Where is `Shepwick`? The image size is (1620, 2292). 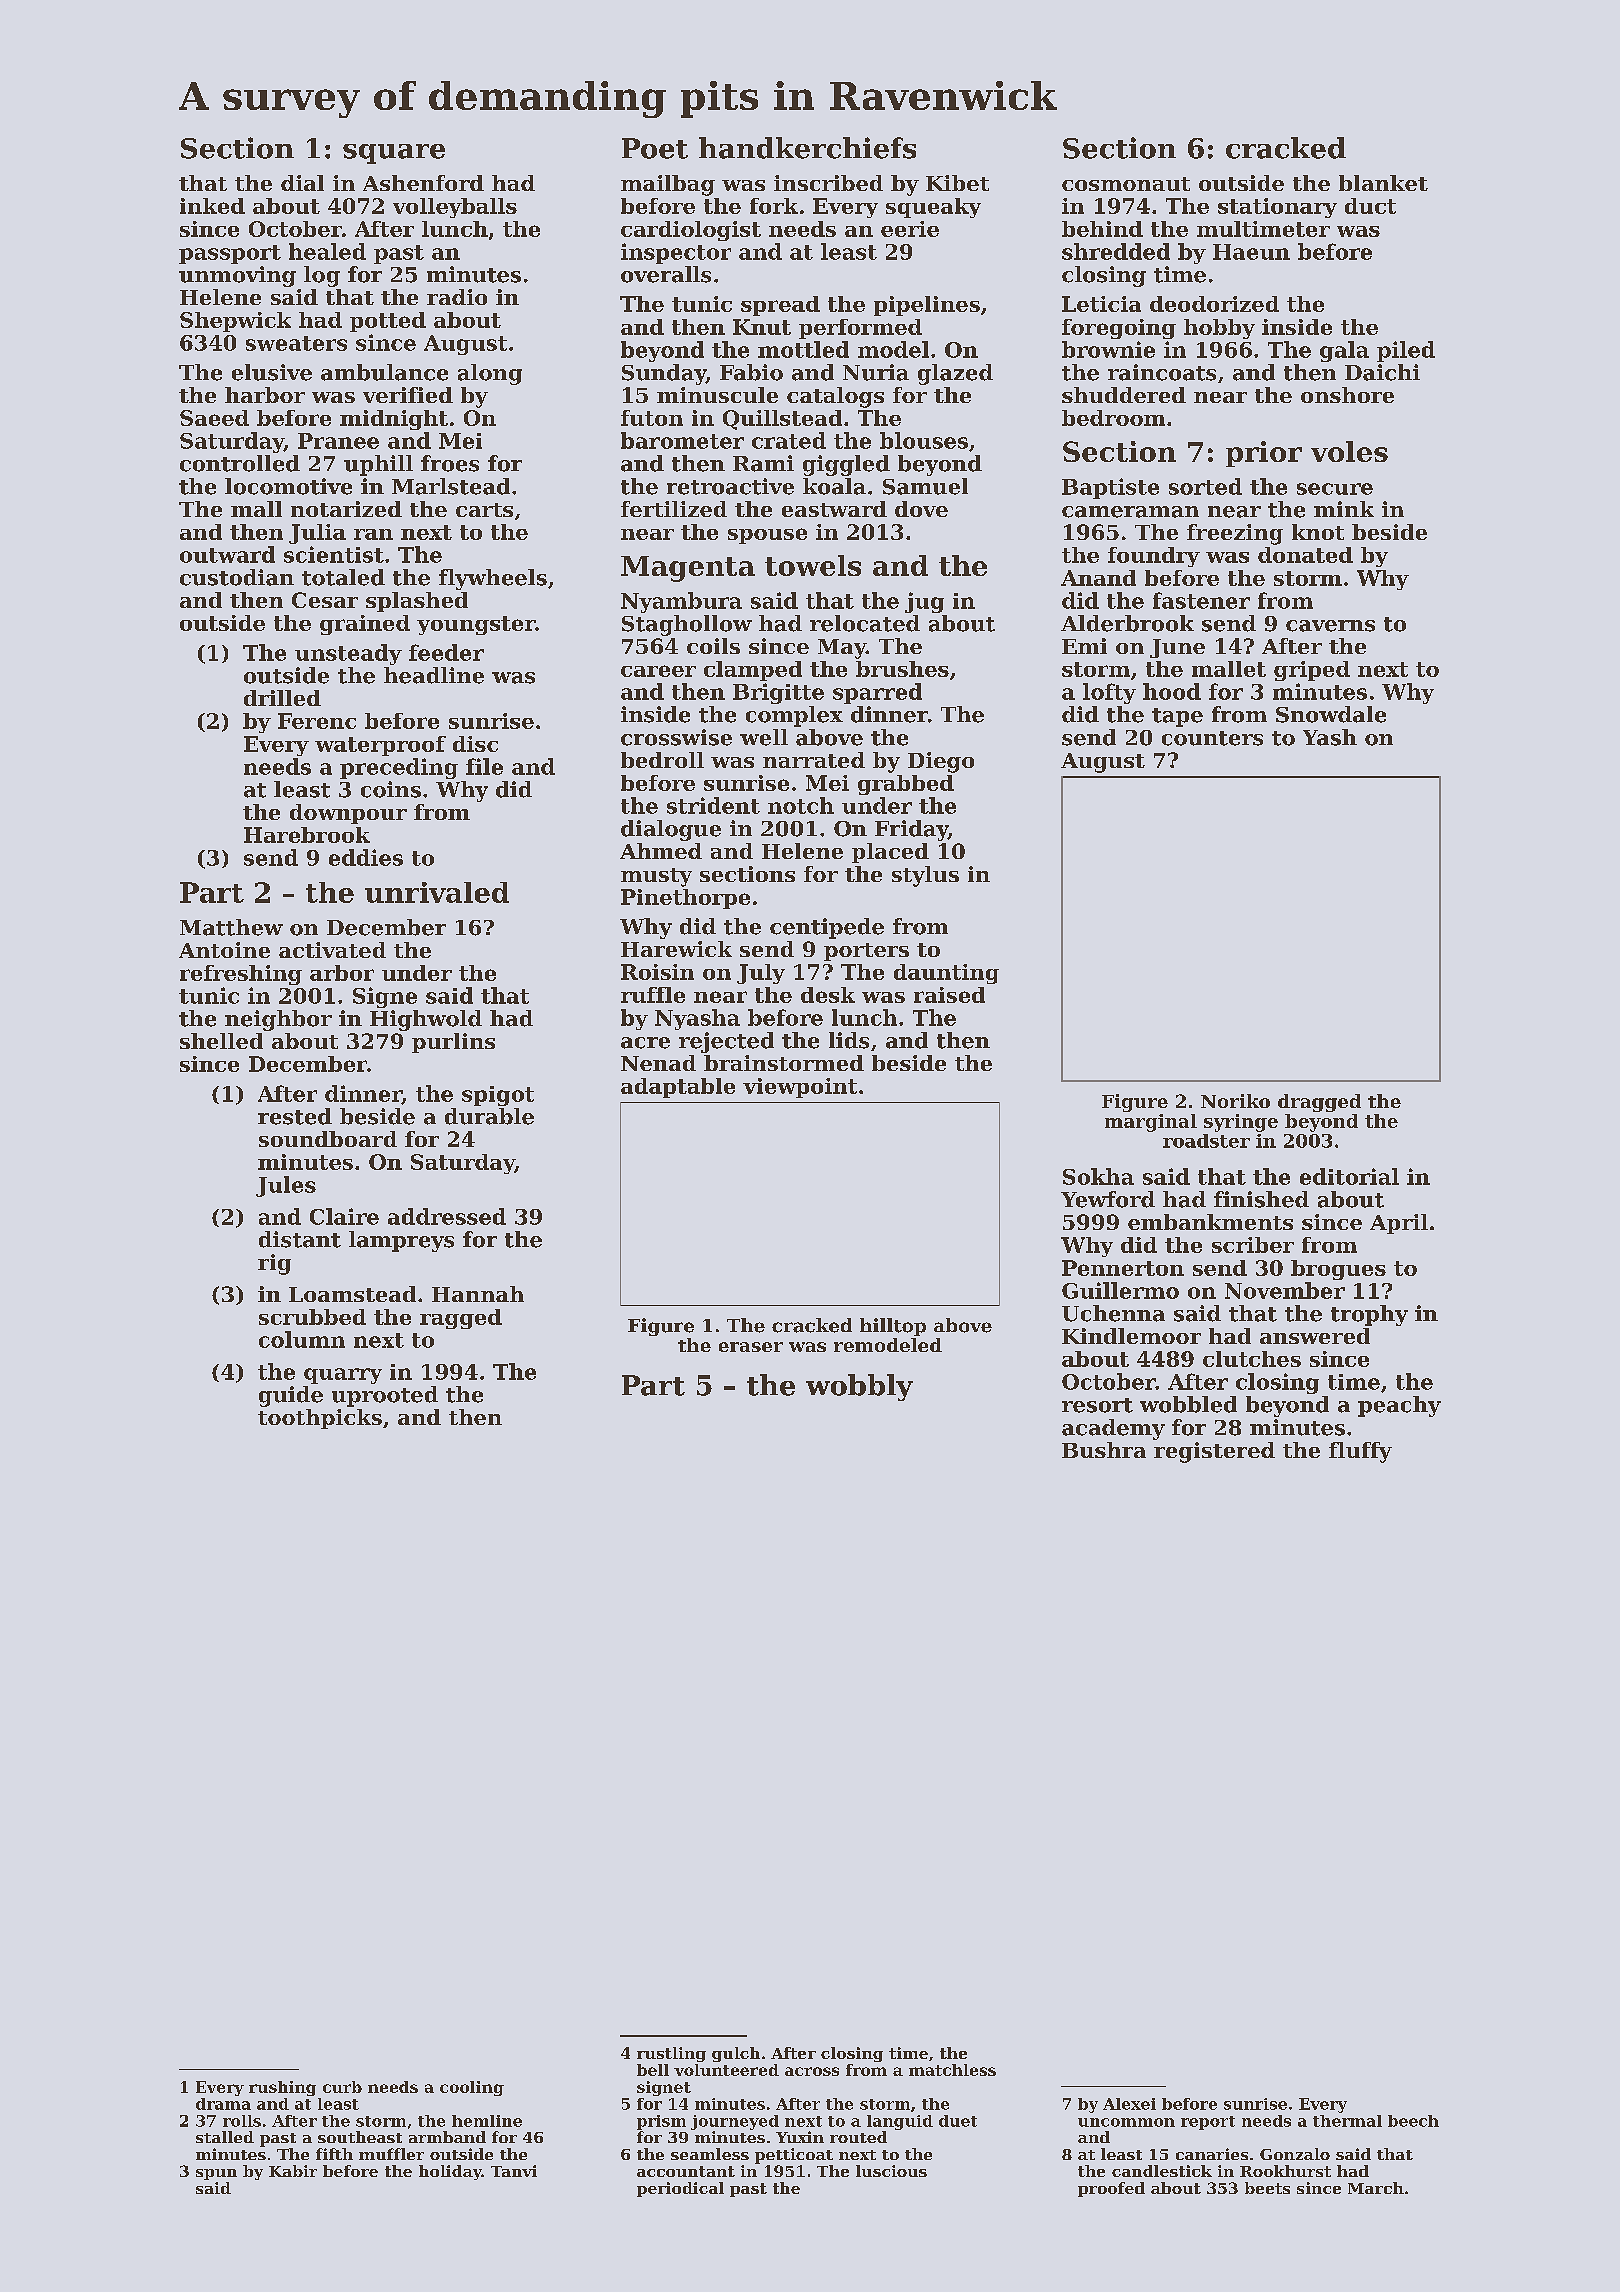
Shepwick is located at coordinates (235, 322).
